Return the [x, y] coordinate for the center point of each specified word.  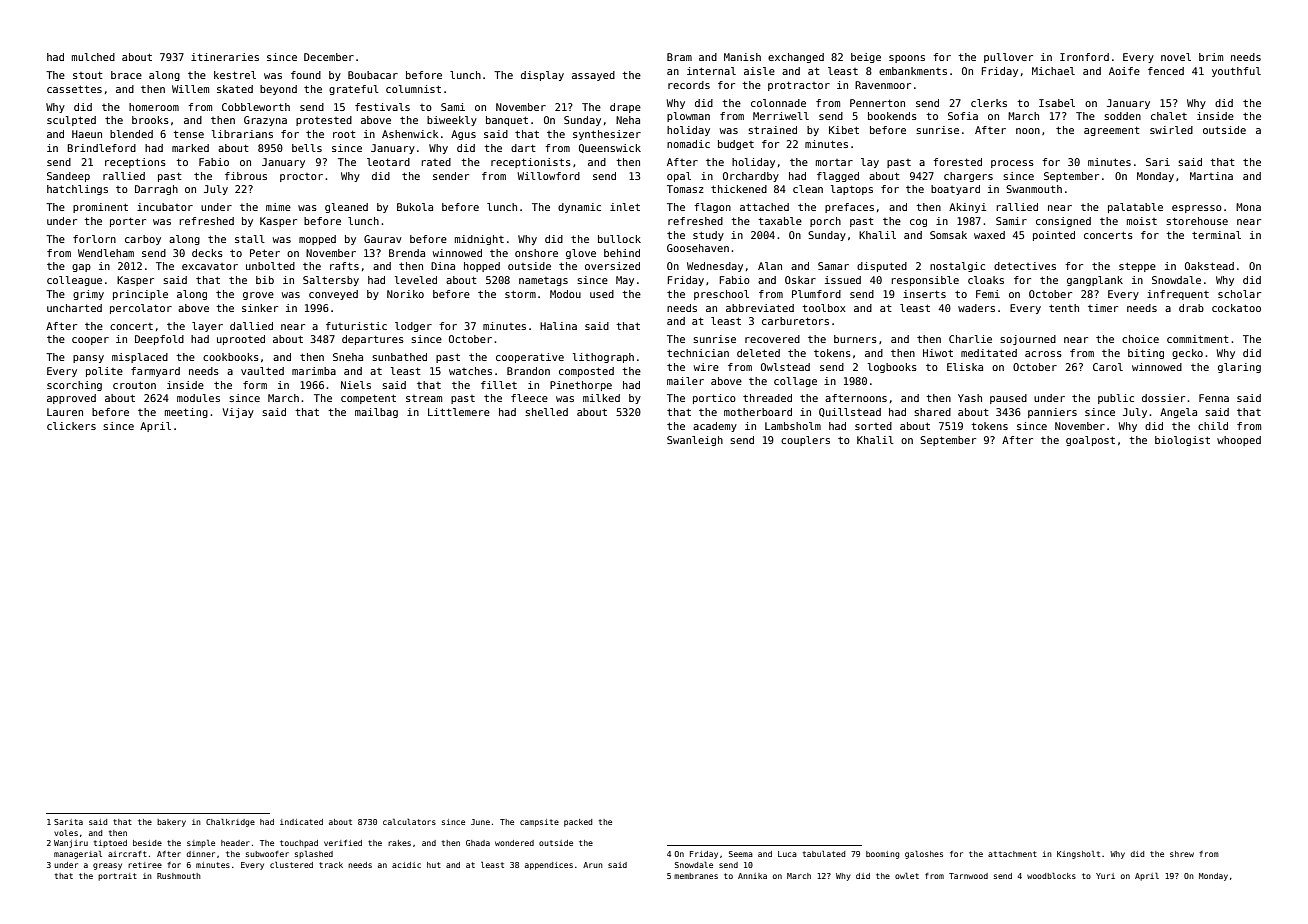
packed [578, 823]
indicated [301, 822]
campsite [539, 823]
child [1213, 426]
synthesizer [607, 135]
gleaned [346, 208]
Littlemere [459, 412]
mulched [93, 57]
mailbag [376, 413]
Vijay [238, 413]
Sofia [963, 116]
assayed [593, 76]
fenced [1166, 71]
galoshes [924, 855]
